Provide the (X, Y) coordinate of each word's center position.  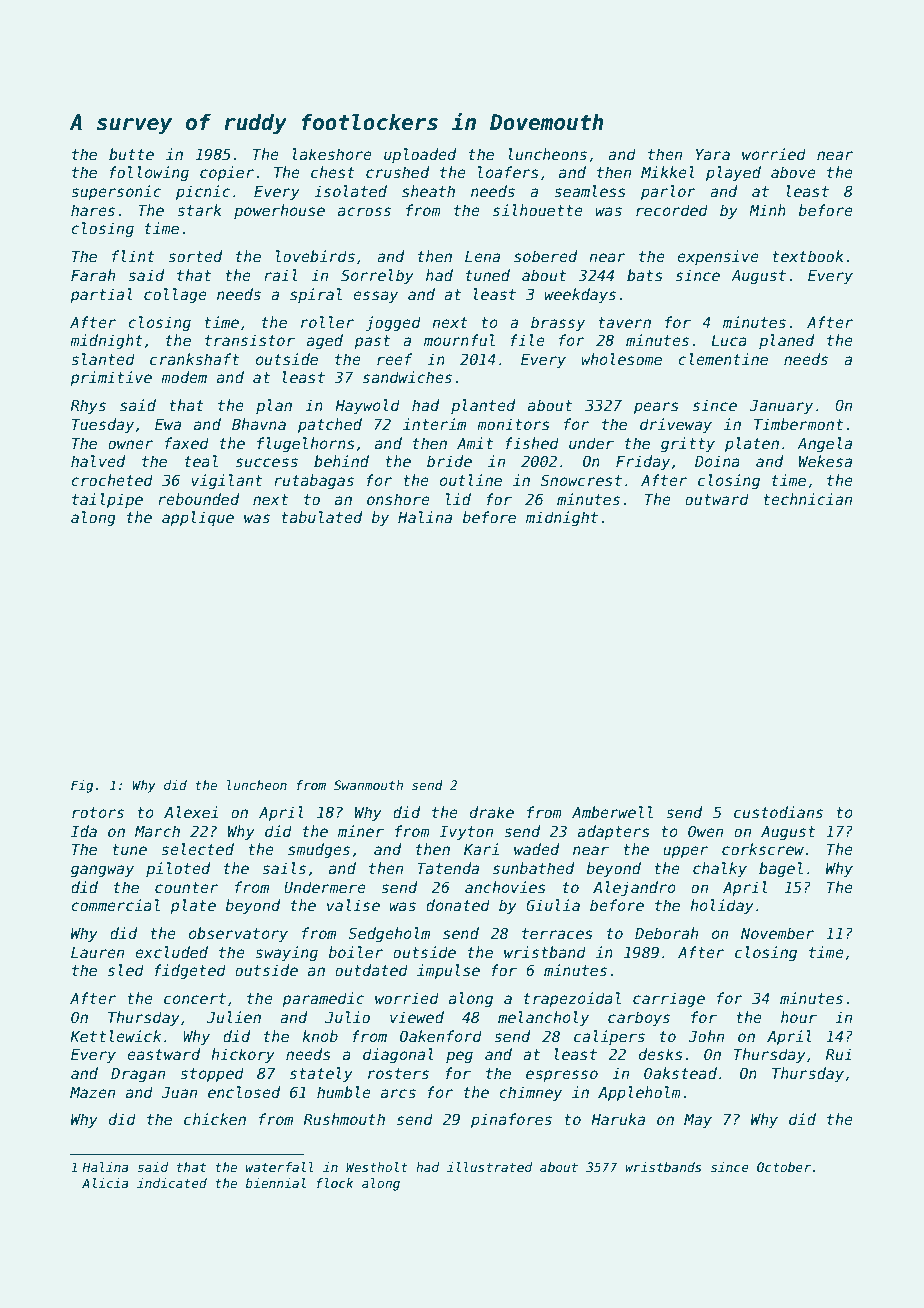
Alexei (191, 812)
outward (717, 499)
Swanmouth (368, 785)
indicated (172, 1183)
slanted (103, 359)
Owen (705, 831)
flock (334, 1183)
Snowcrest (581, 480)
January (781, 407)
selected (197, 849)
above (793, 172)
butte (131, 154)
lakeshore (332, 154)
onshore (398, 499)
